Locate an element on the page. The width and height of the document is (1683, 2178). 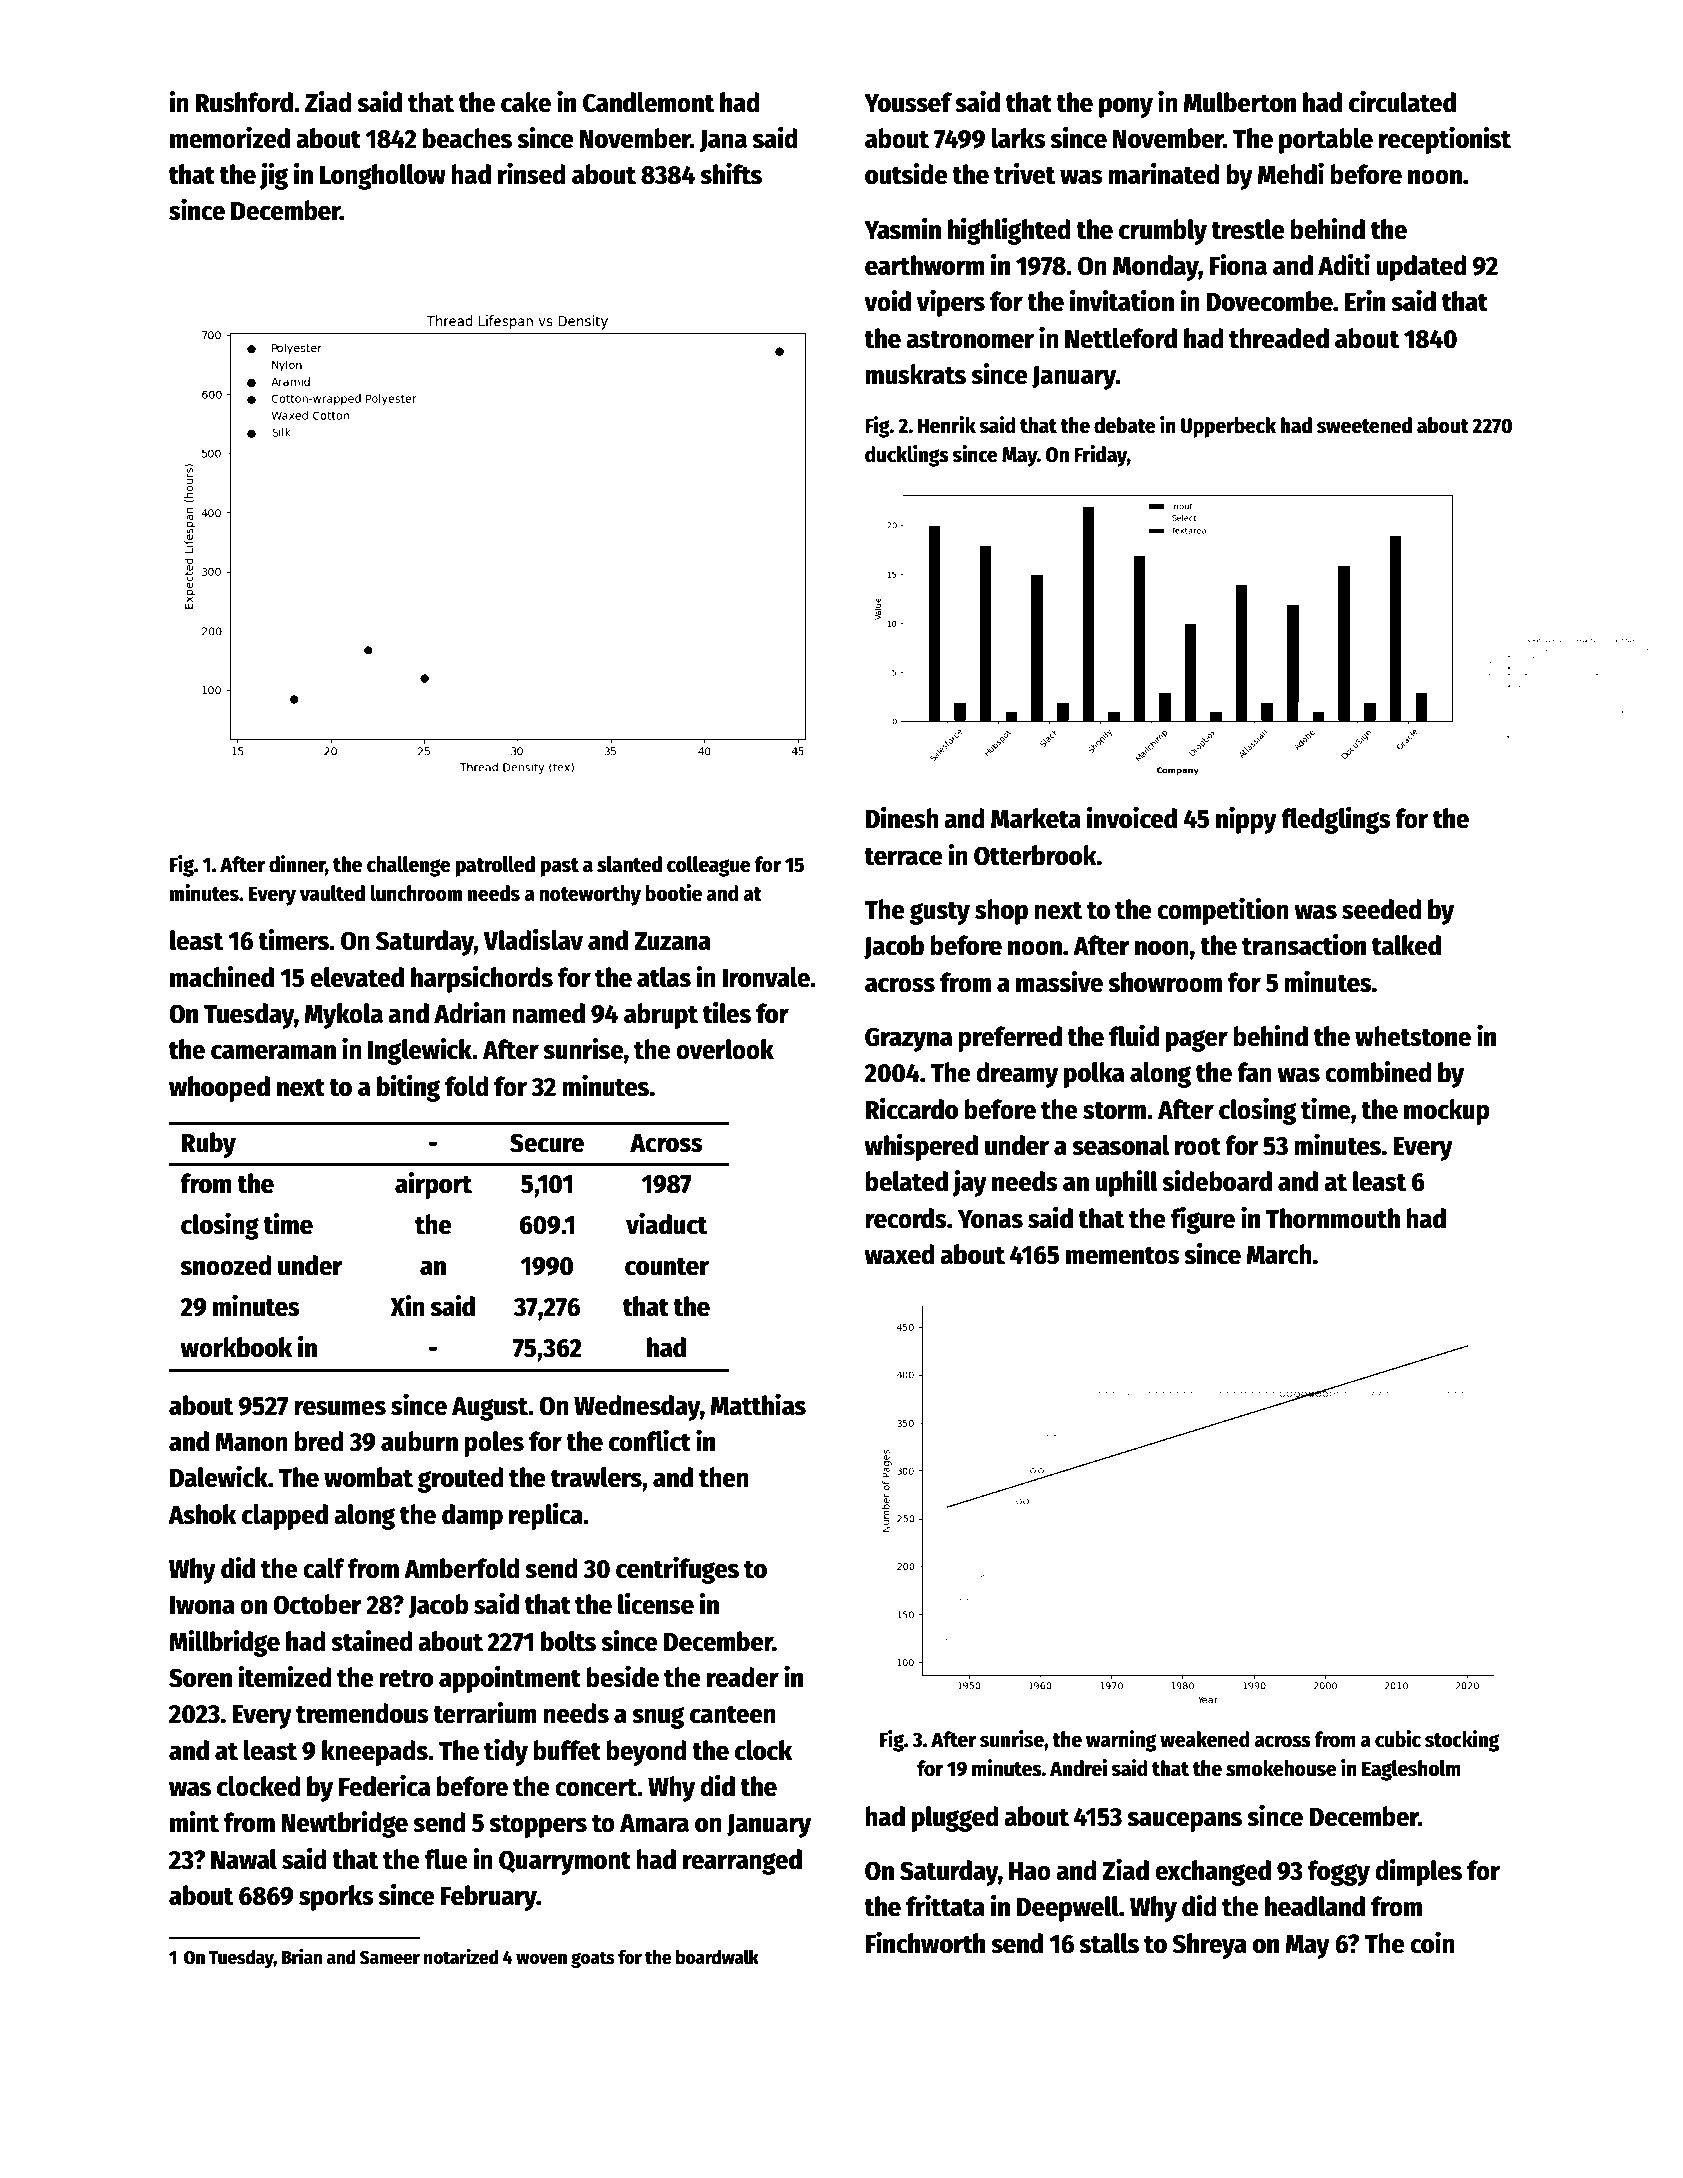
Shreya is located at coordinates (1209, 1946).
